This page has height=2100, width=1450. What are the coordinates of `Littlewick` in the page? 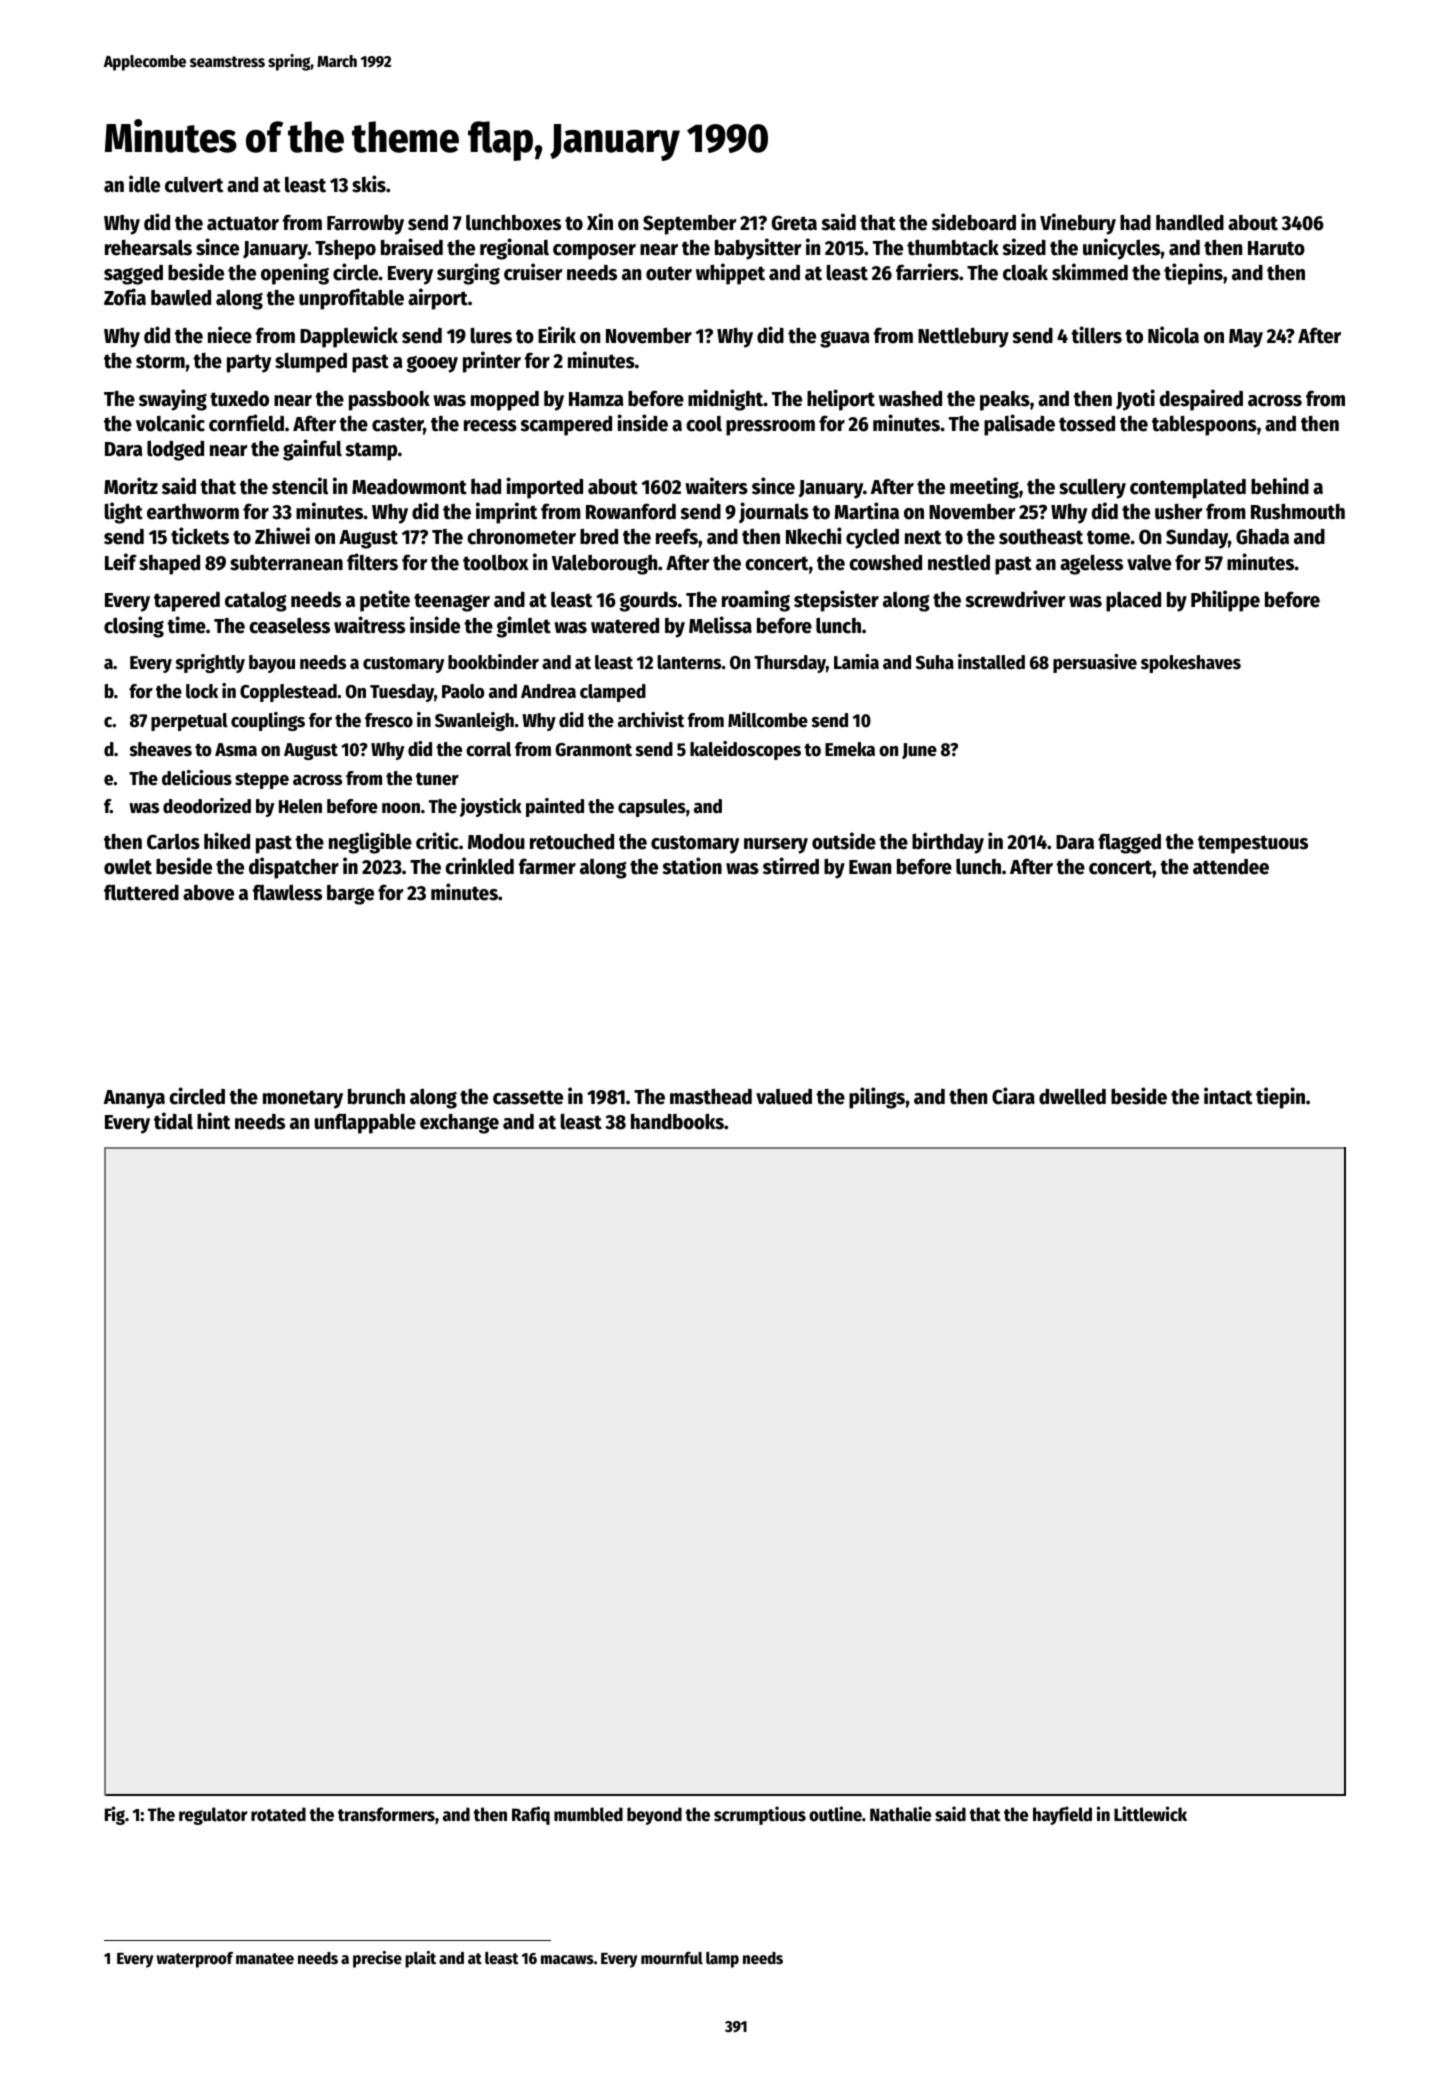 It's located at (1150, 1814).
